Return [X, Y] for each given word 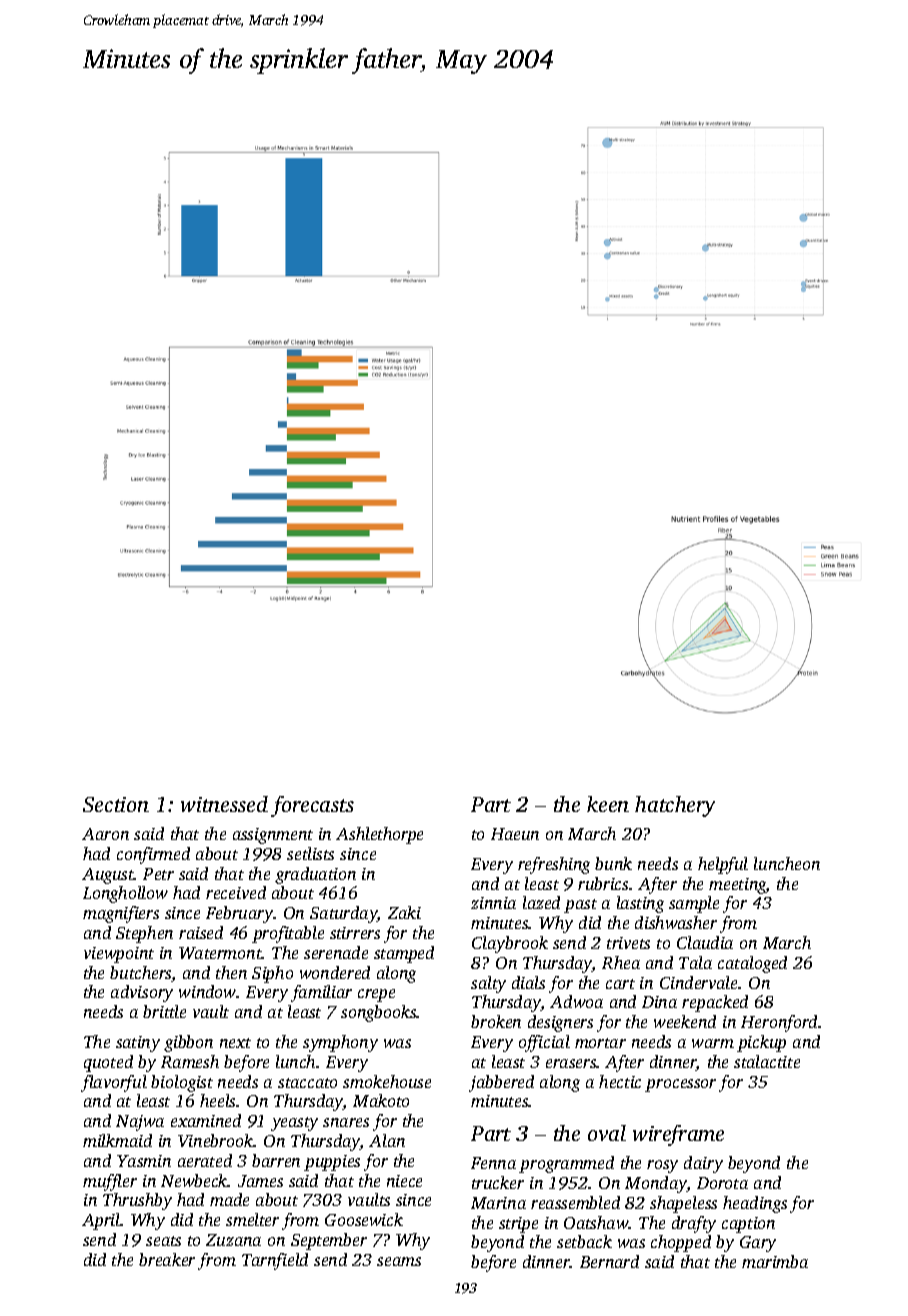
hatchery [675, 806]
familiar [321, 993]
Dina [659, 1002]
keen [608, 804]
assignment [273, 836]
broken [496, 1021]
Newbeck [194, 1180]
